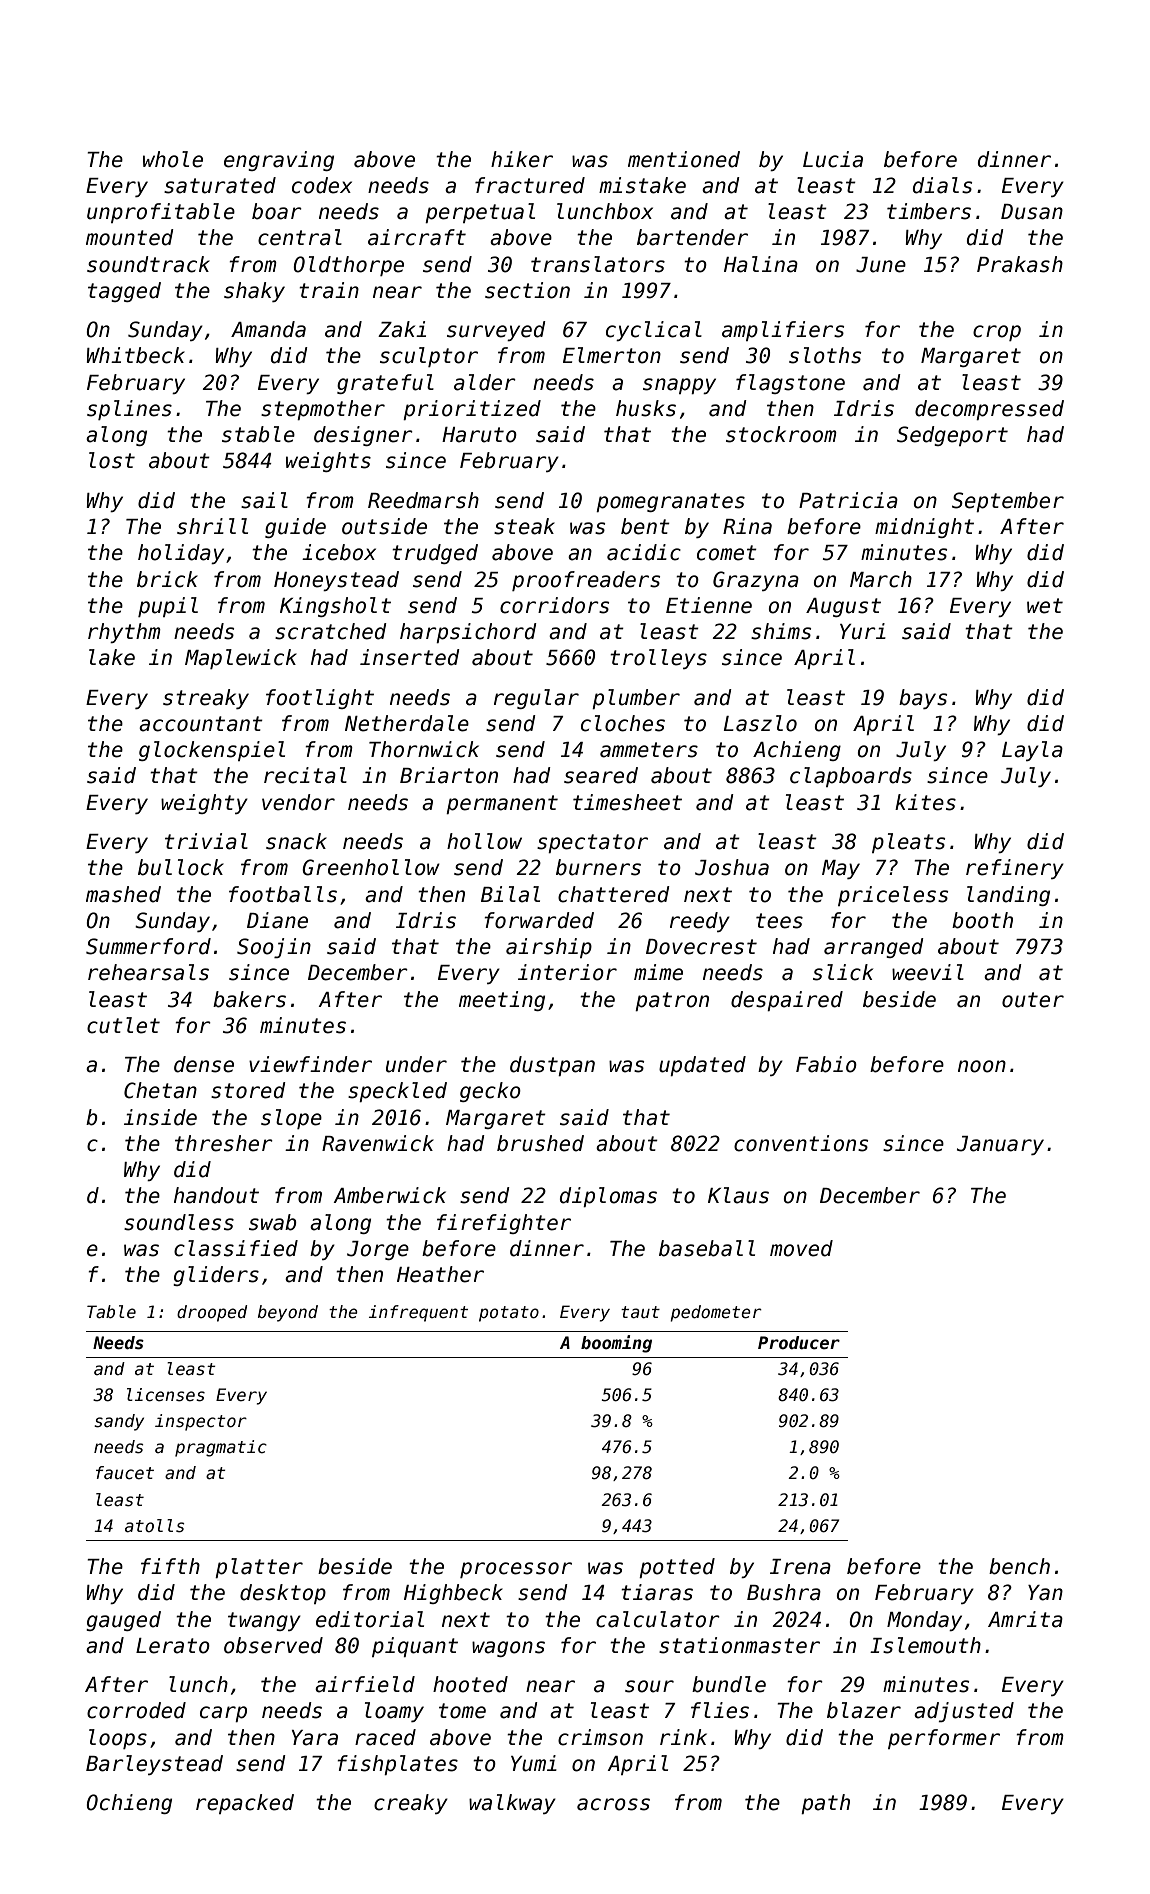 The image size is (1150, 1894). I want to click on diplomas, so click(608, 1197).
